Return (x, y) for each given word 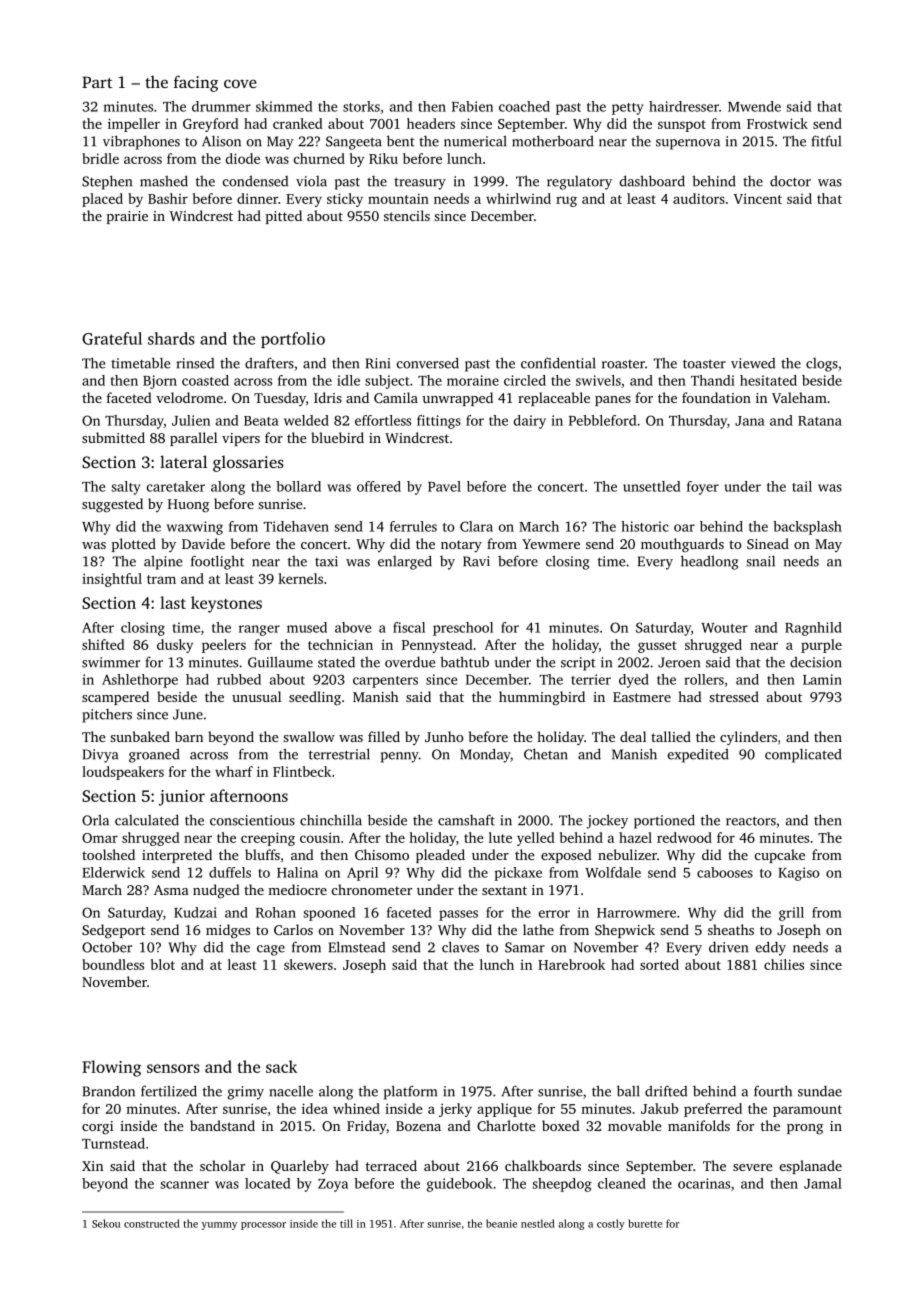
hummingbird (542, 698)
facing (196, 83)
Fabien (472, 106)
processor (263, 1226)
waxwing (194, 528)
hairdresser (684, 106)
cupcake (780, 856)
